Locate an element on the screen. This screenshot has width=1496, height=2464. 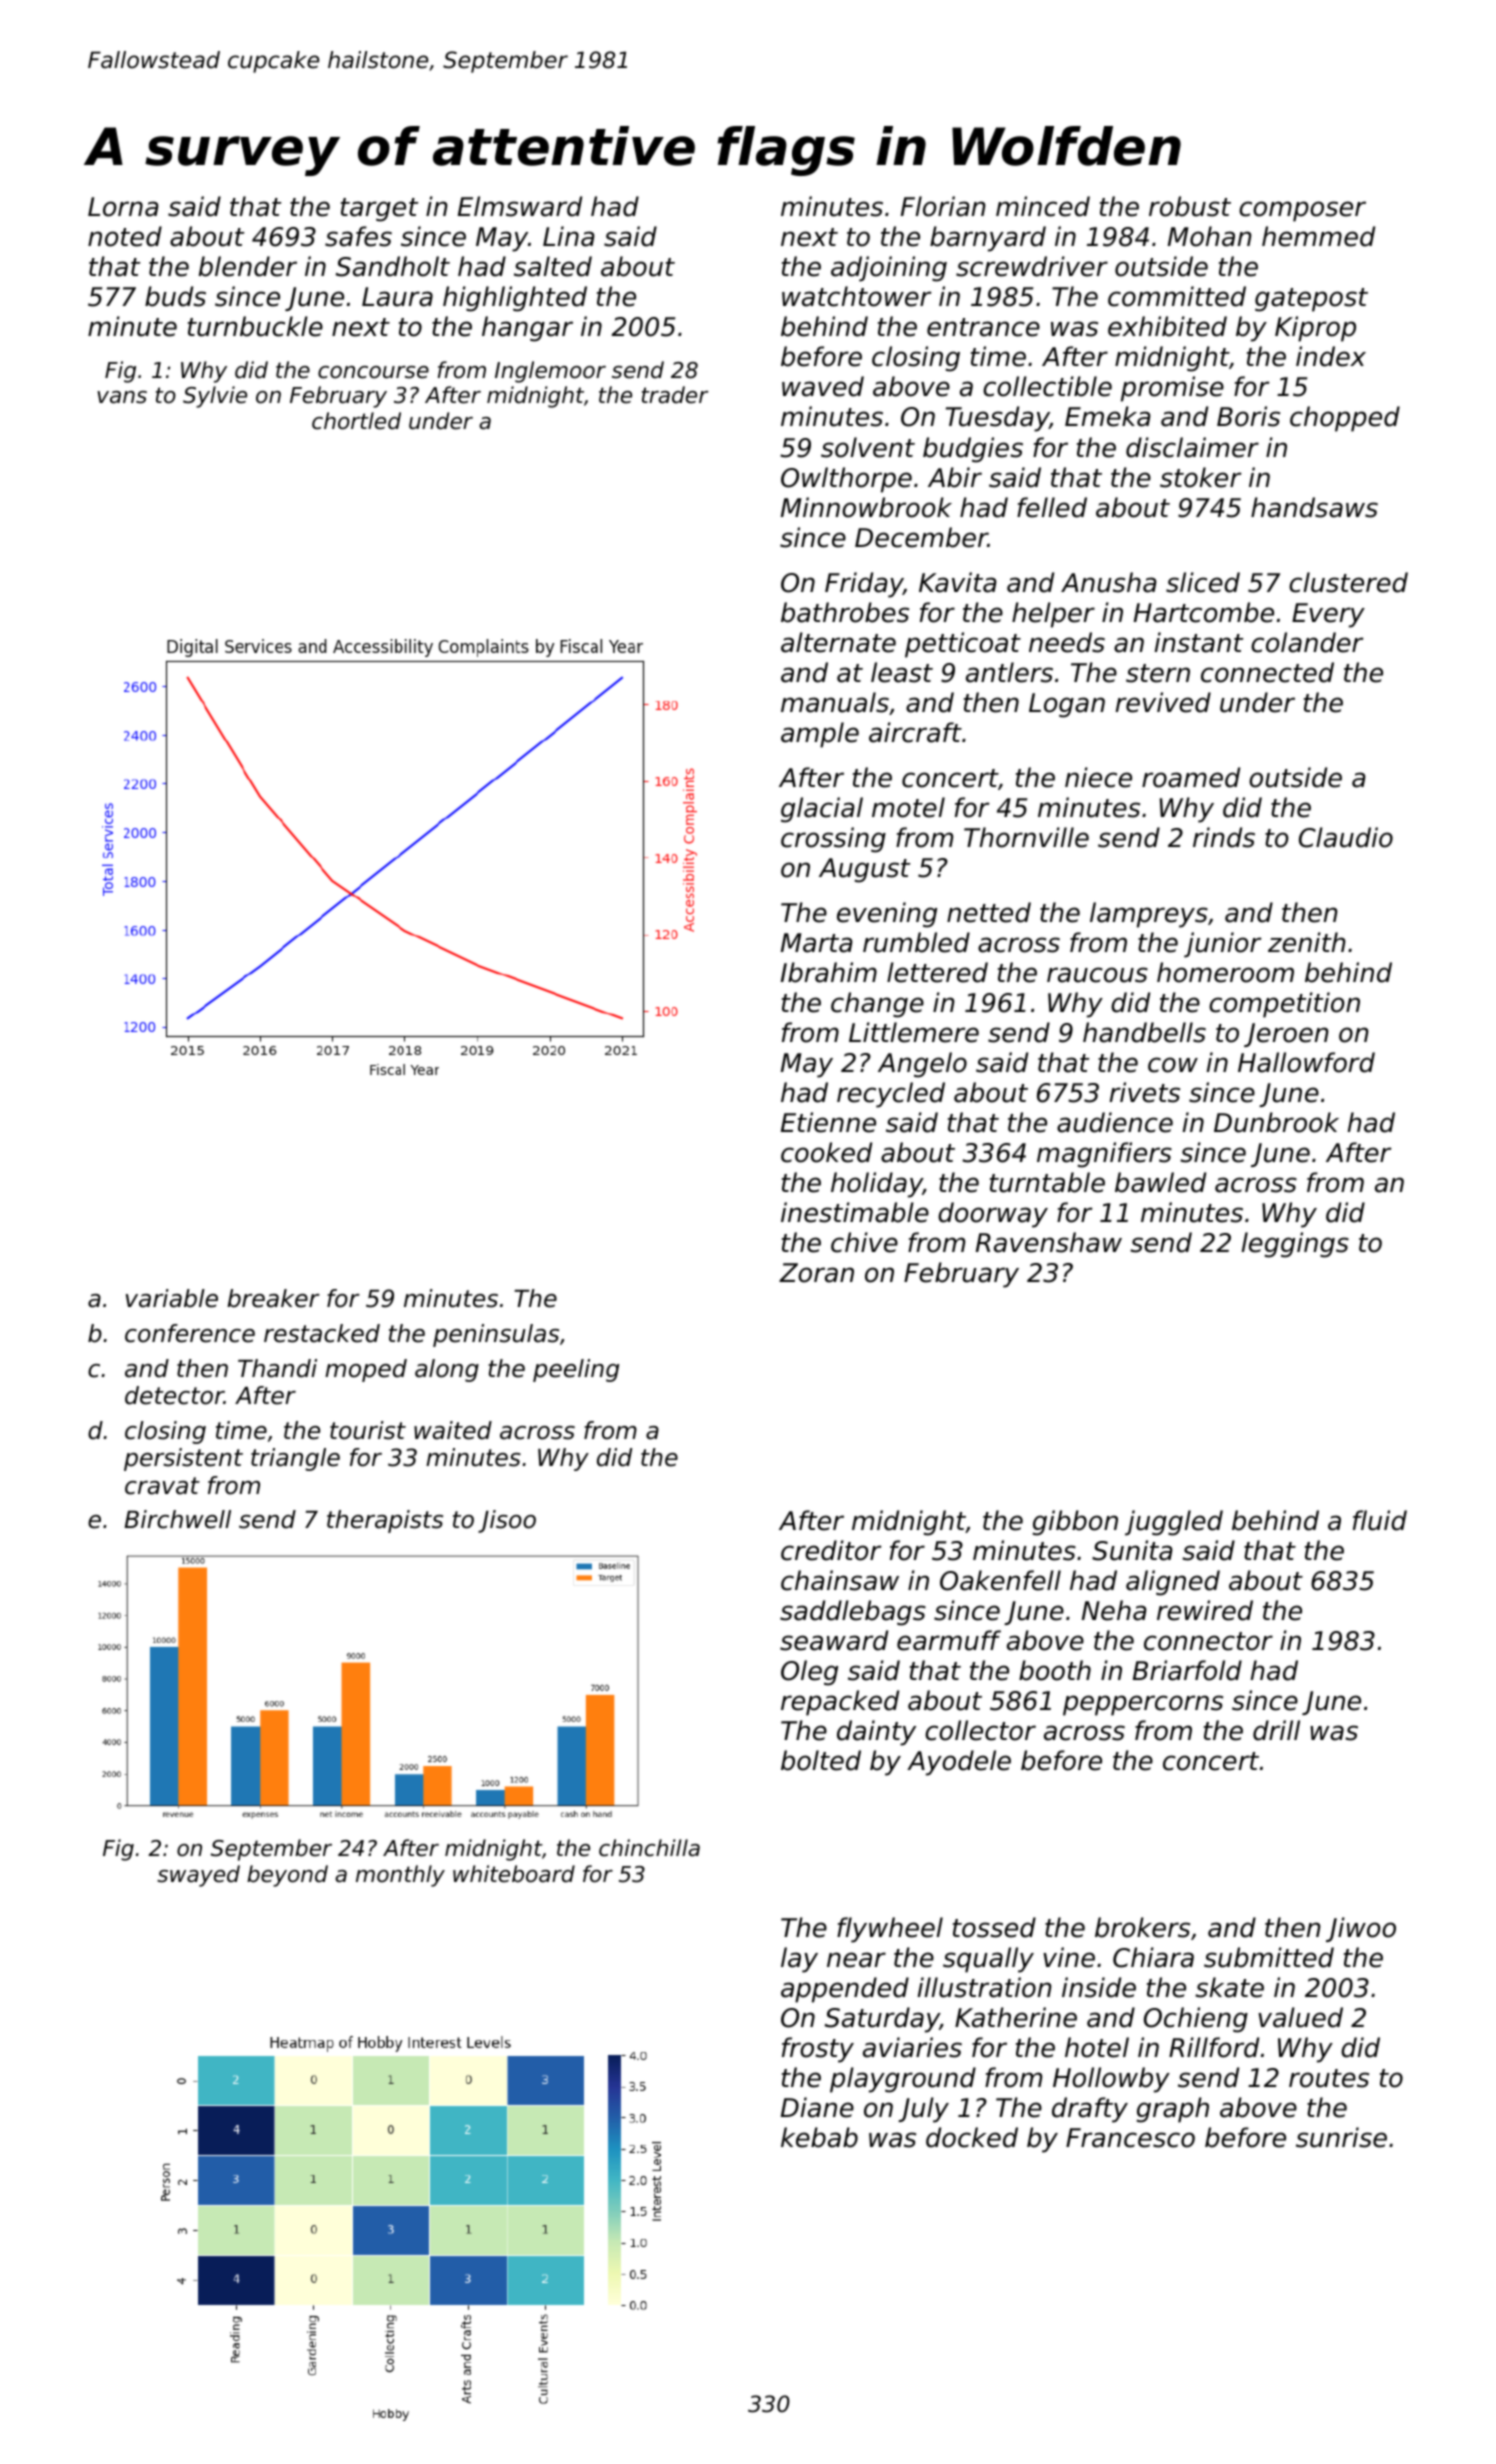
minced is located at coordinates (1043, 206).
